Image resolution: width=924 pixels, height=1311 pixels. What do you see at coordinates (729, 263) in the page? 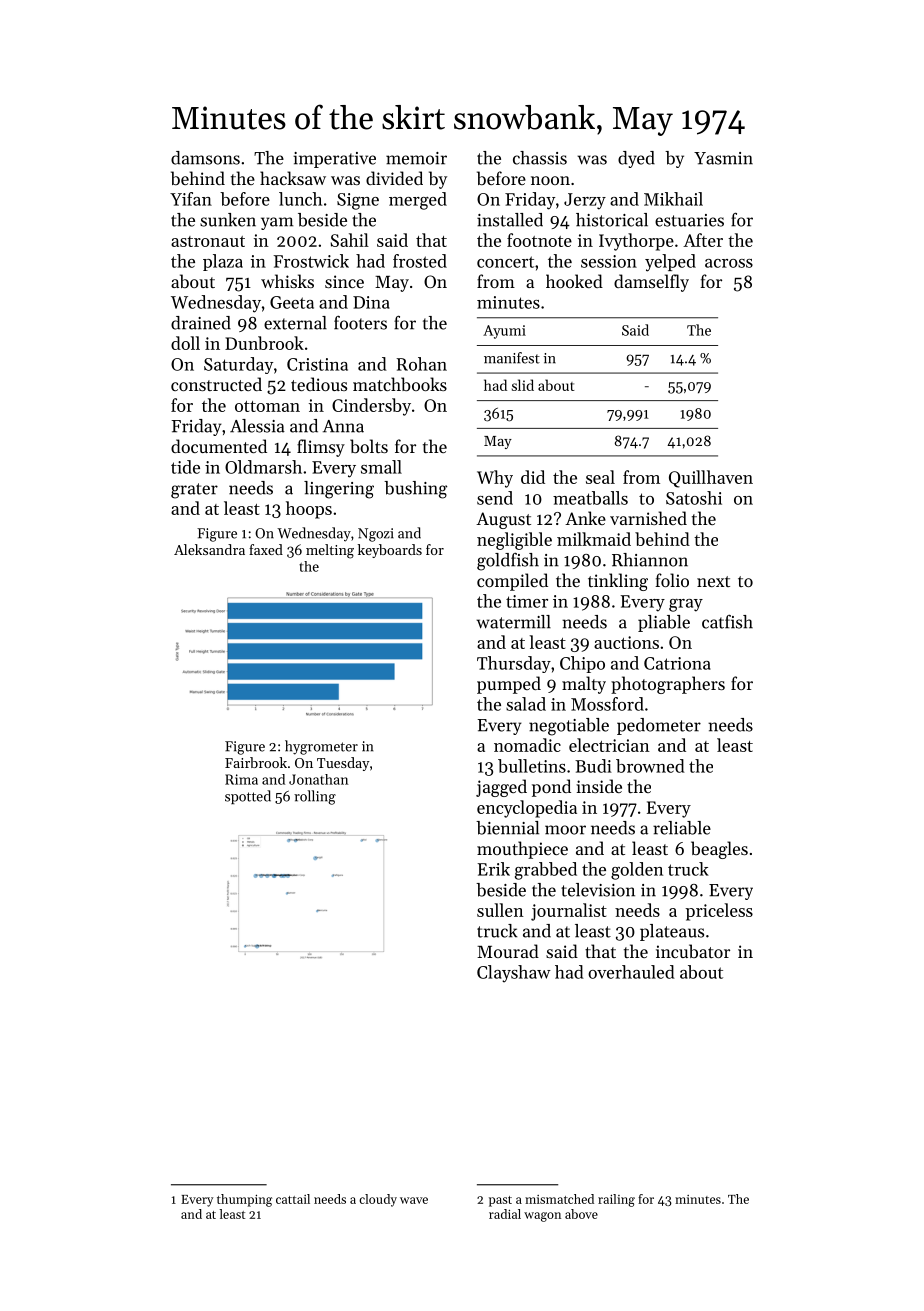
I see `across` at bounding box center [729, 263].
